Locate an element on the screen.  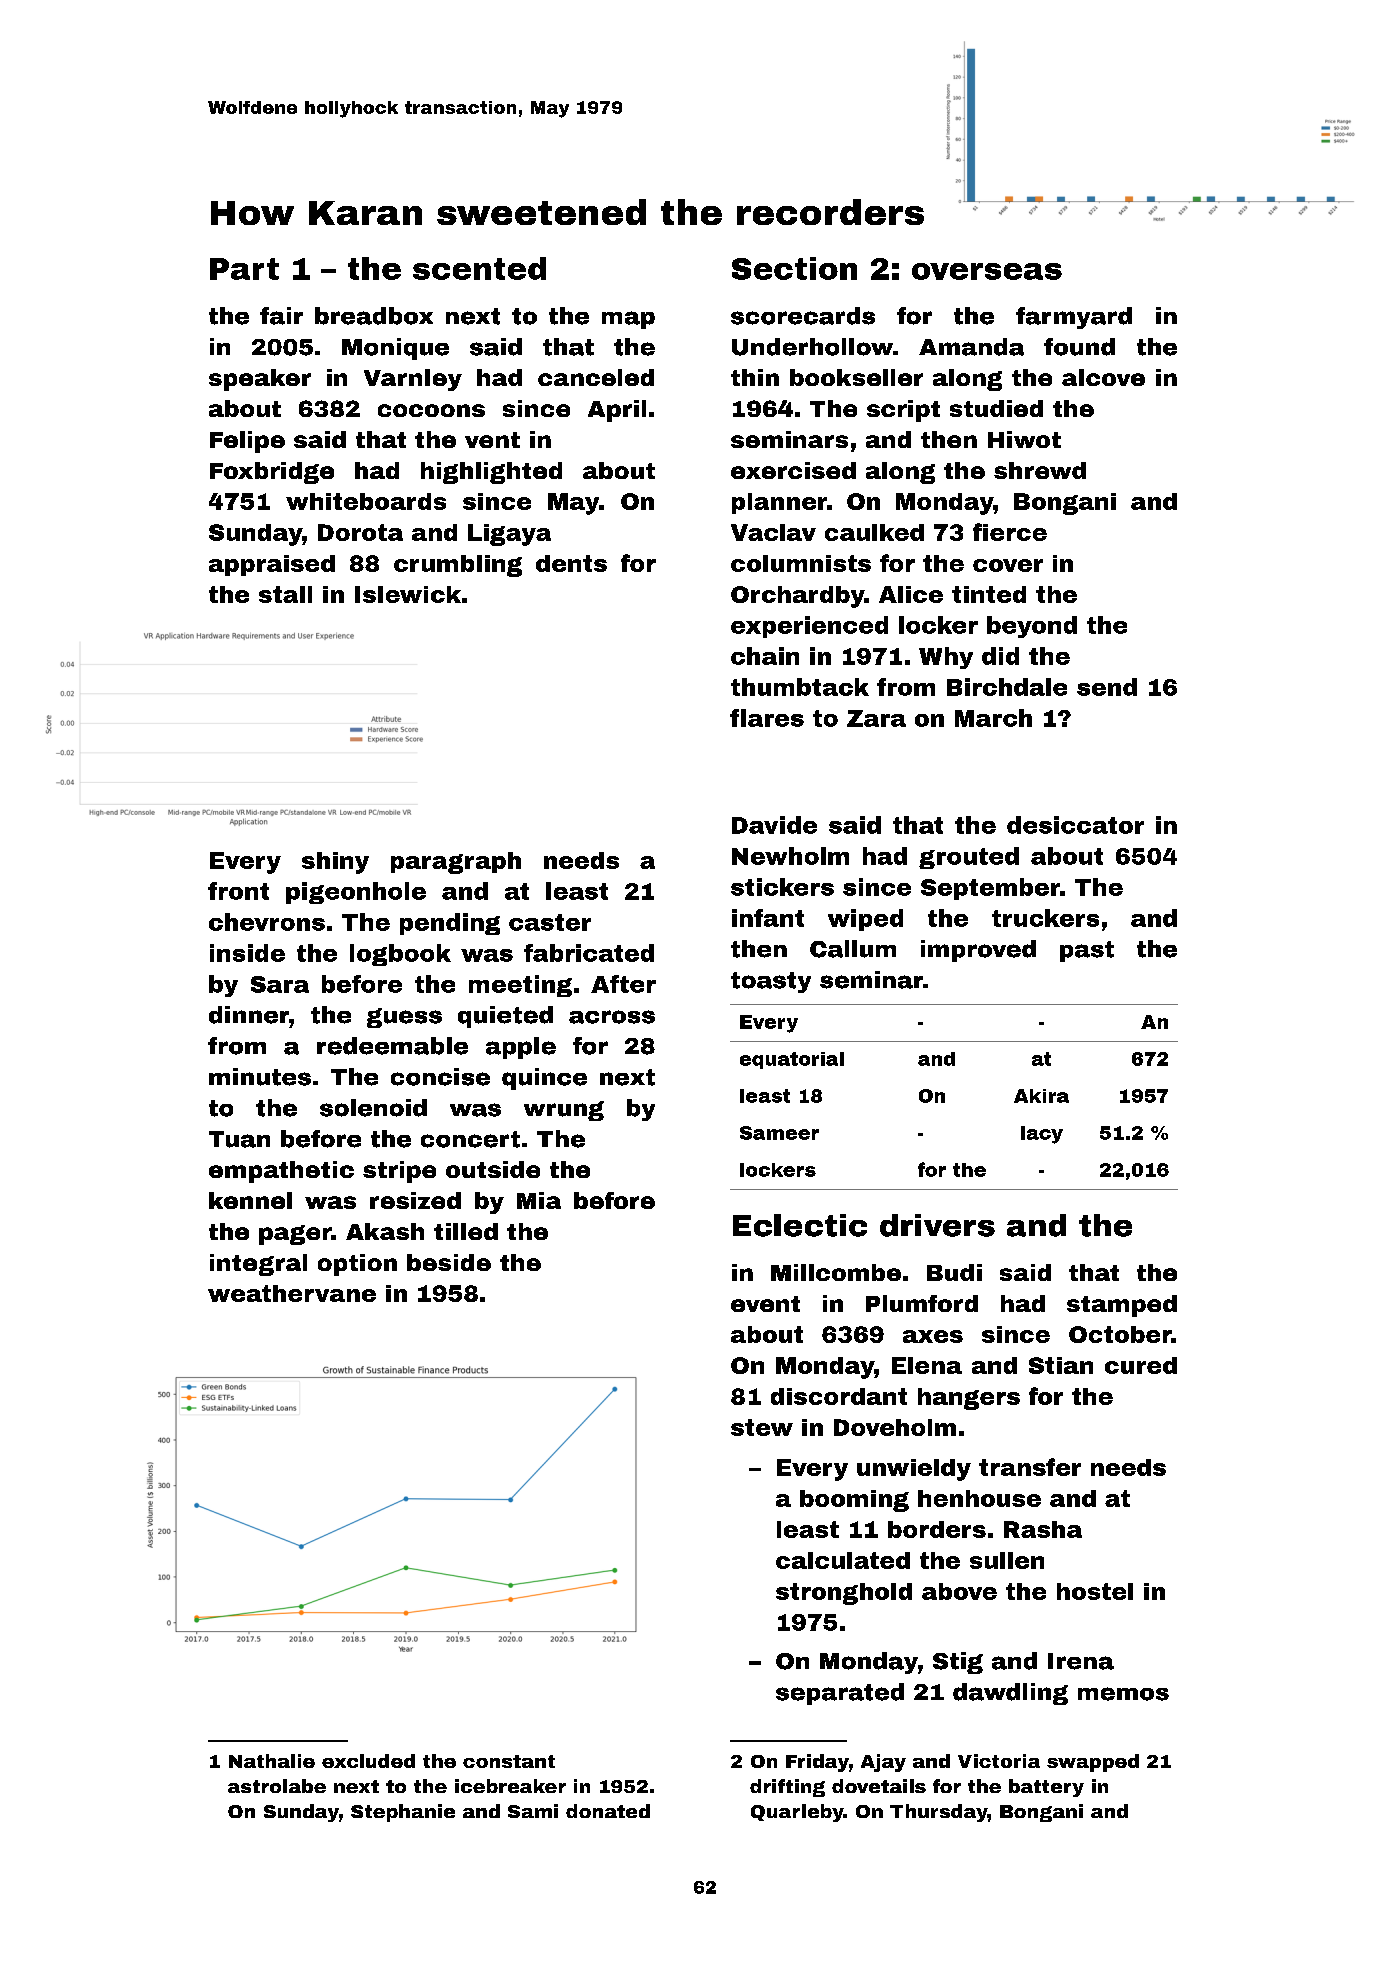
scented is located at coordinates (479, 268).
